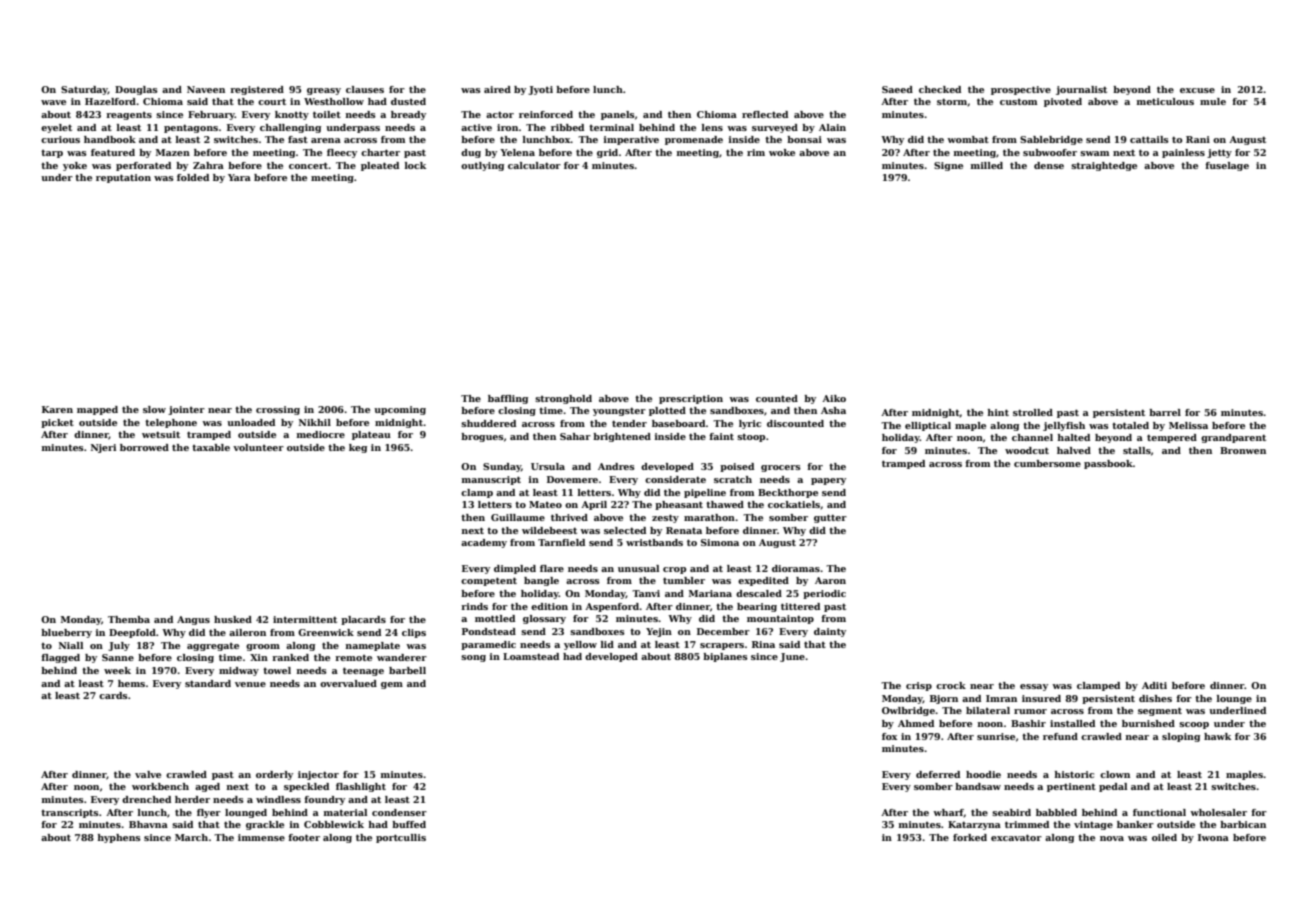  What do you see at coordinates (998, 412) in the document?
I see `hint` at bounding box center [998, 412].
